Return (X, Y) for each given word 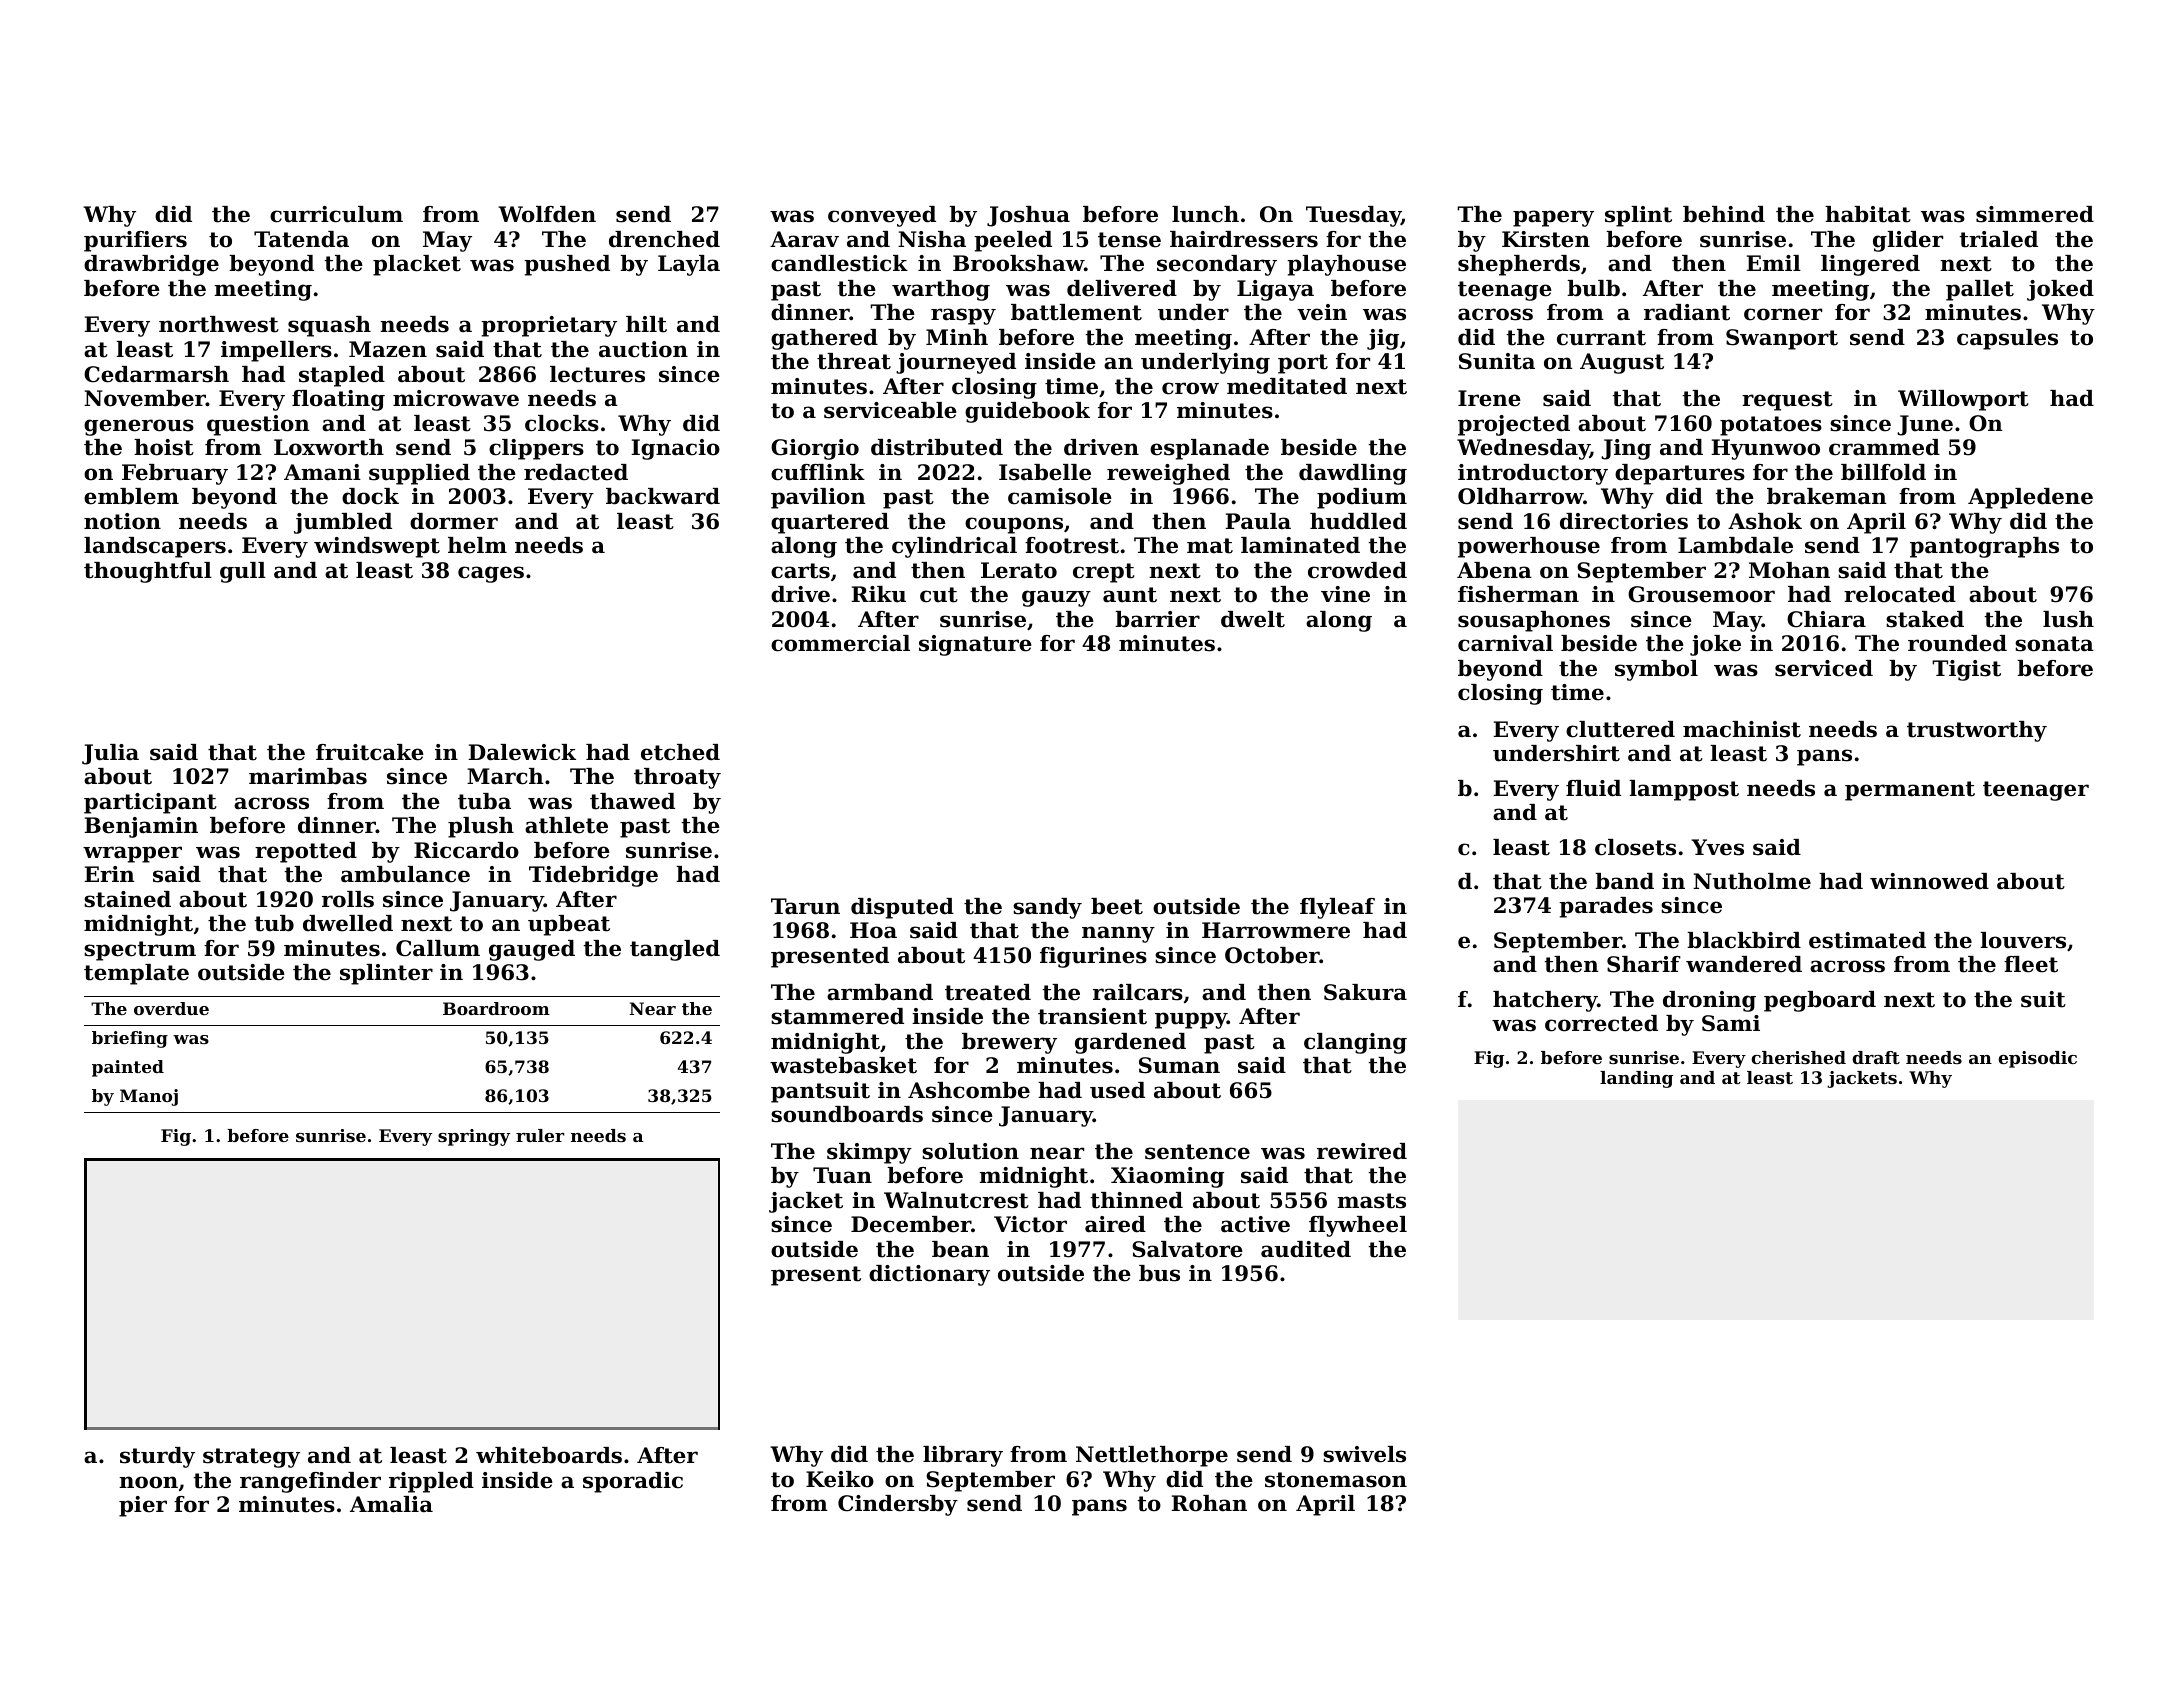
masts (1371, 1201)
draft (1876, 1057)
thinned (1136, 1200)
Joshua (1028, 216)
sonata (2054, 644)
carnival (1505, 643)
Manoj (149, 1097)
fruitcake (370, 752)
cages (491, 574)
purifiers (135, 241)
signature (975, 645)
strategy (251, 1458)
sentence (1197, 1152)
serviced (1824, 668)
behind (1724, 214)
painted (128, 1068)
